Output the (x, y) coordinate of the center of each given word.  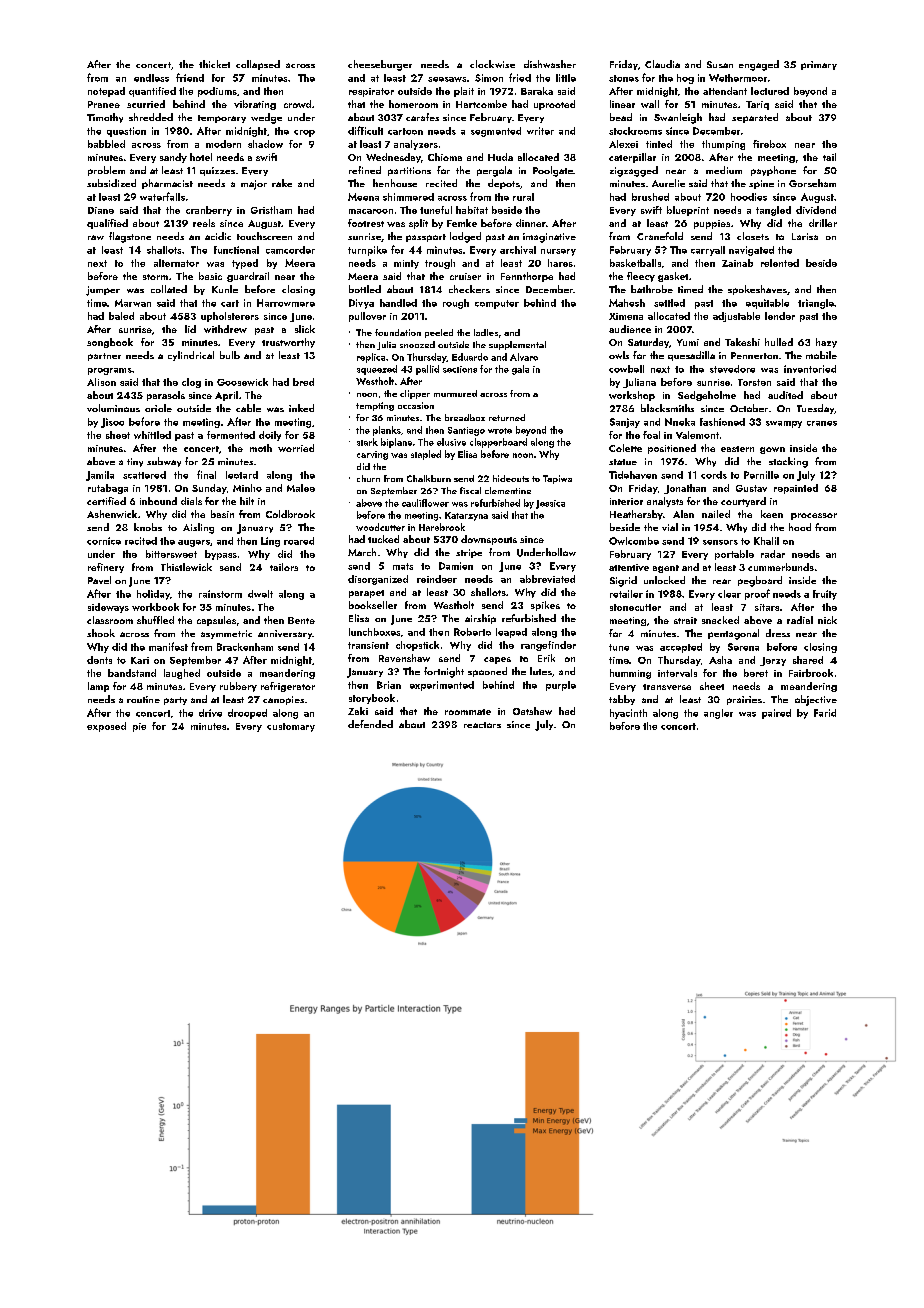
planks (387, 431)
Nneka (680, 422)
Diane (101, 210)
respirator (371, 92)
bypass (221, 555)
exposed (106, 727)
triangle (816, 304)
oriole (158, 408)
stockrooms (635, 131)
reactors (482, 725)
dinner (531, 223)
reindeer (437, 579)
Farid (825, 713)
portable (734, 555)
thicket (214, 64)
